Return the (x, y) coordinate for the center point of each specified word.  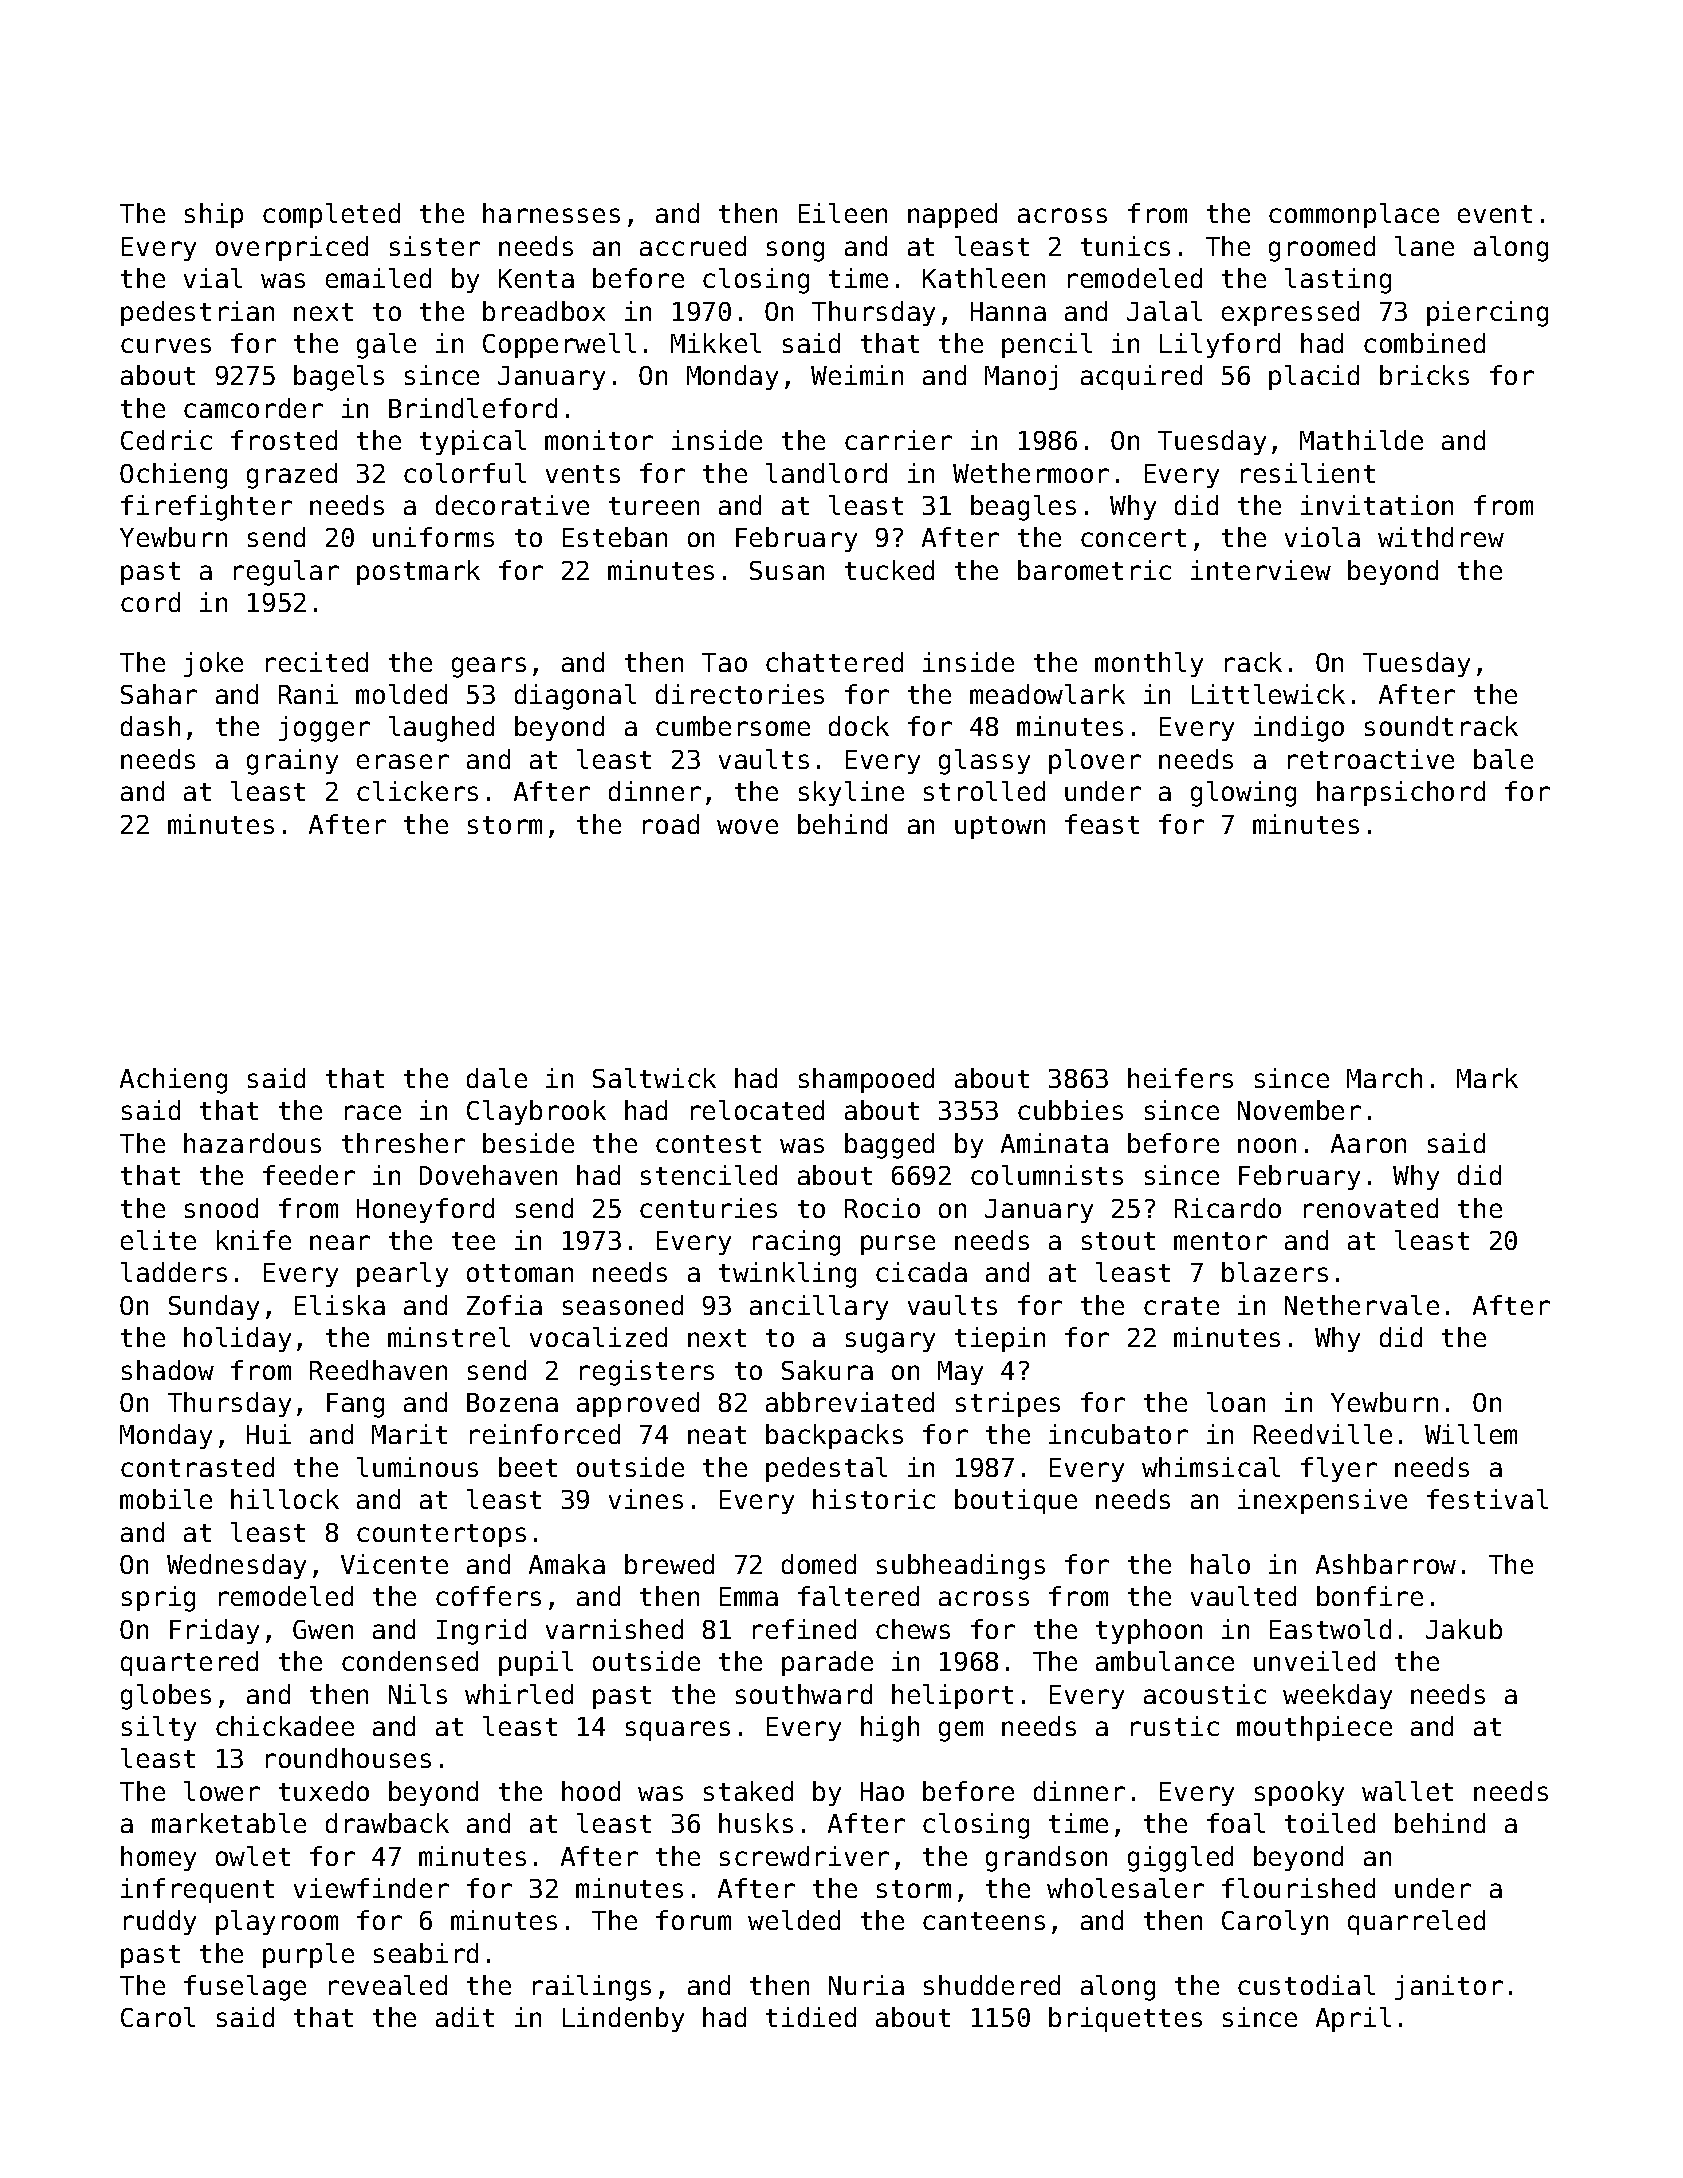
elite (158, 1240)
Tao (724, 662)
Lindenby (623, 2019)
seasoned (623, 1305)
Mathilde (1361, 440)
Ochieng (173, 476)
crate (1181, 1306)
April (1353, 2019)
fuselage (245, 1988)
